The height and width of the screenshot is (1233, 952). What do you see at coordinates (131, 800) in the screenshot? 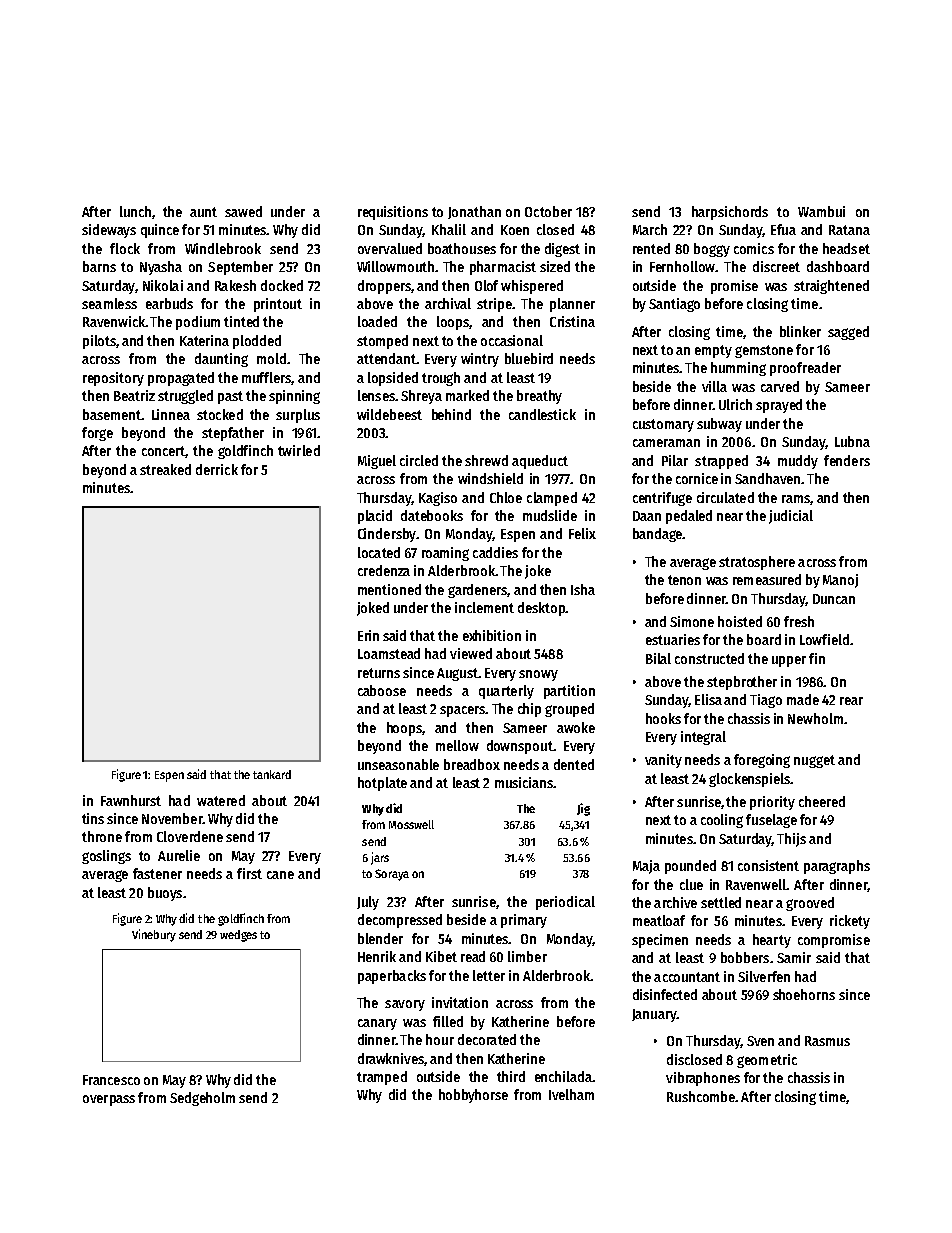
I see `Fawnhurst` at bounding box center [131, 800].
